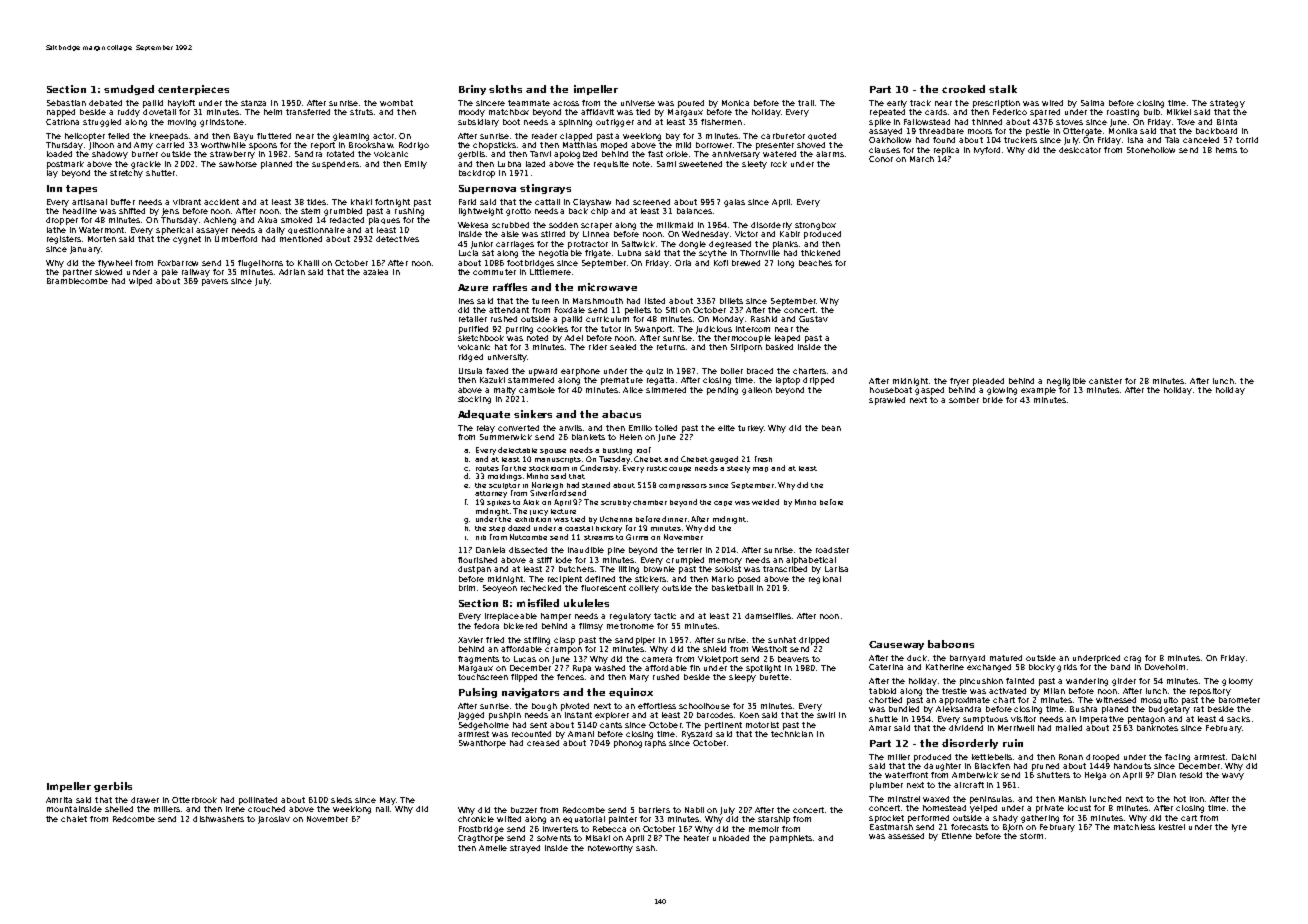 The width and height of the screenshot is (1308, 924). What do you see at coordinates (484, 415) in the screenshot?
I see `Adequate` at bounding box center [484, 415].
